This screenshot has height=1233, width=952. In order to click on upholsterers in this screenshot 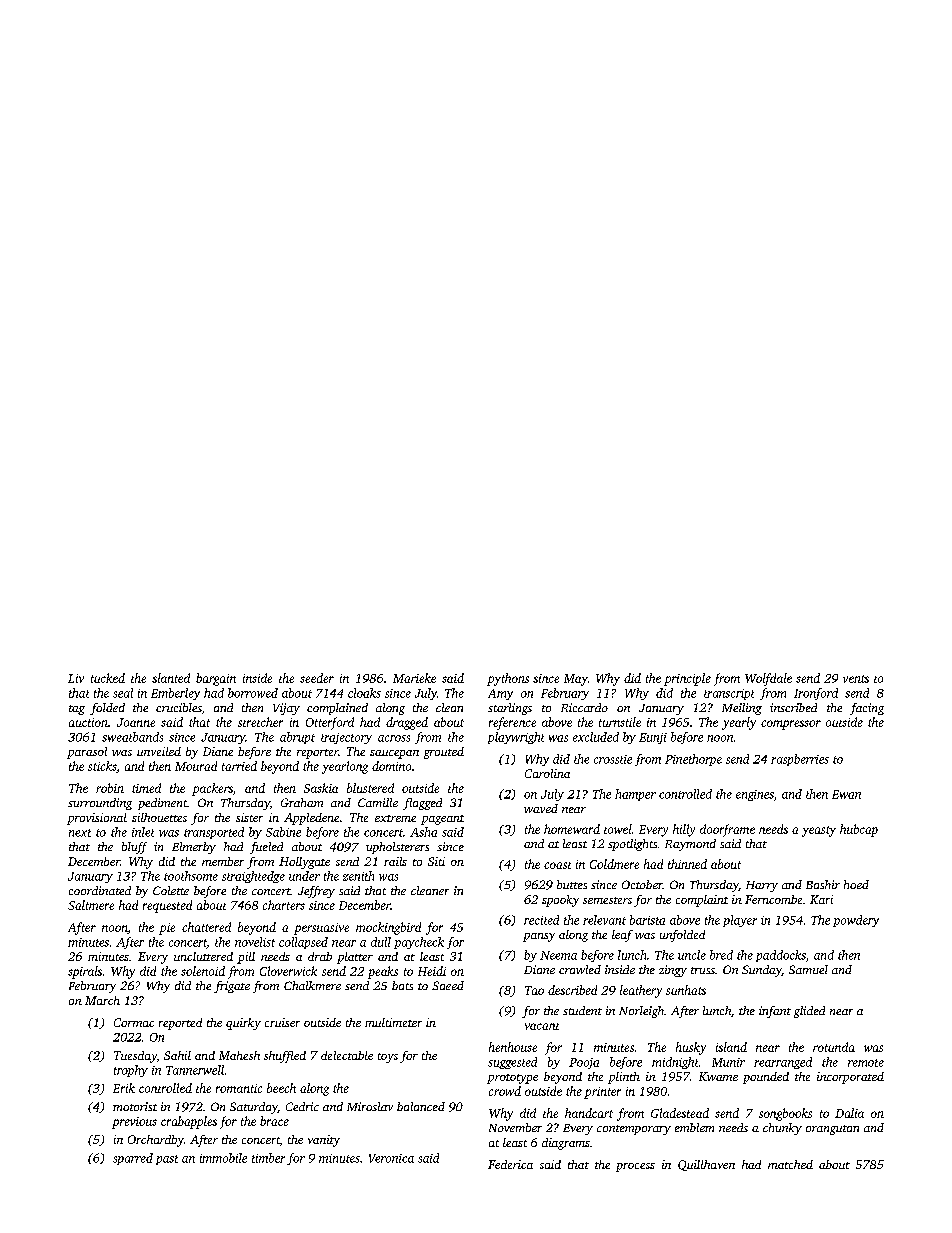, I will do `click(397, 848)`.
